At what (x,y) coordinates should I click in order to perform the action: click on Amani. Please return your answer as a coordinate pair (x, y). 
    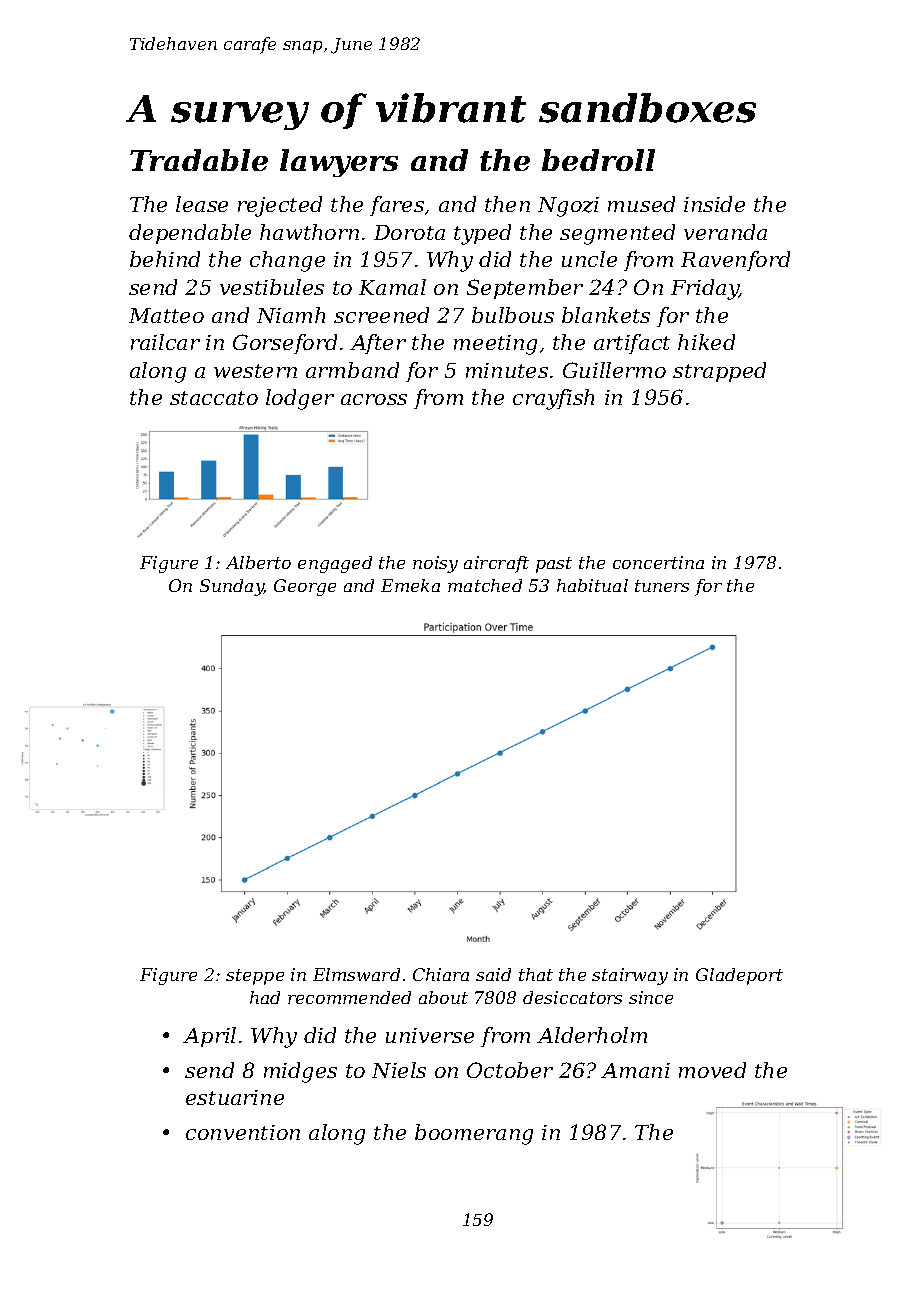
    Looking at the image, I should click on (635, 1070).
